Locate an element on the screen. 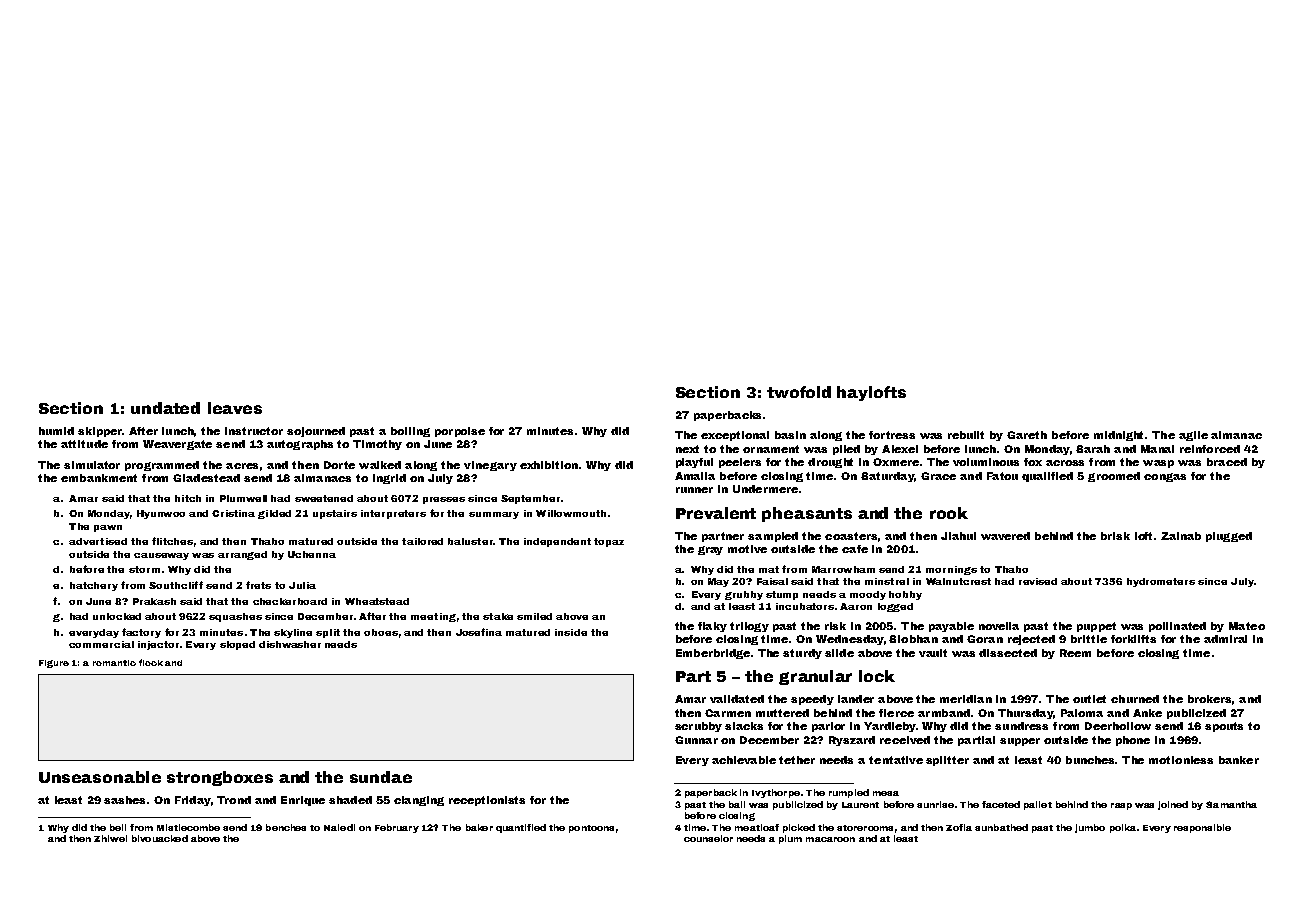 This screenshot has height=924, width=1308. exhibition is located at coordinates (549, 465).
